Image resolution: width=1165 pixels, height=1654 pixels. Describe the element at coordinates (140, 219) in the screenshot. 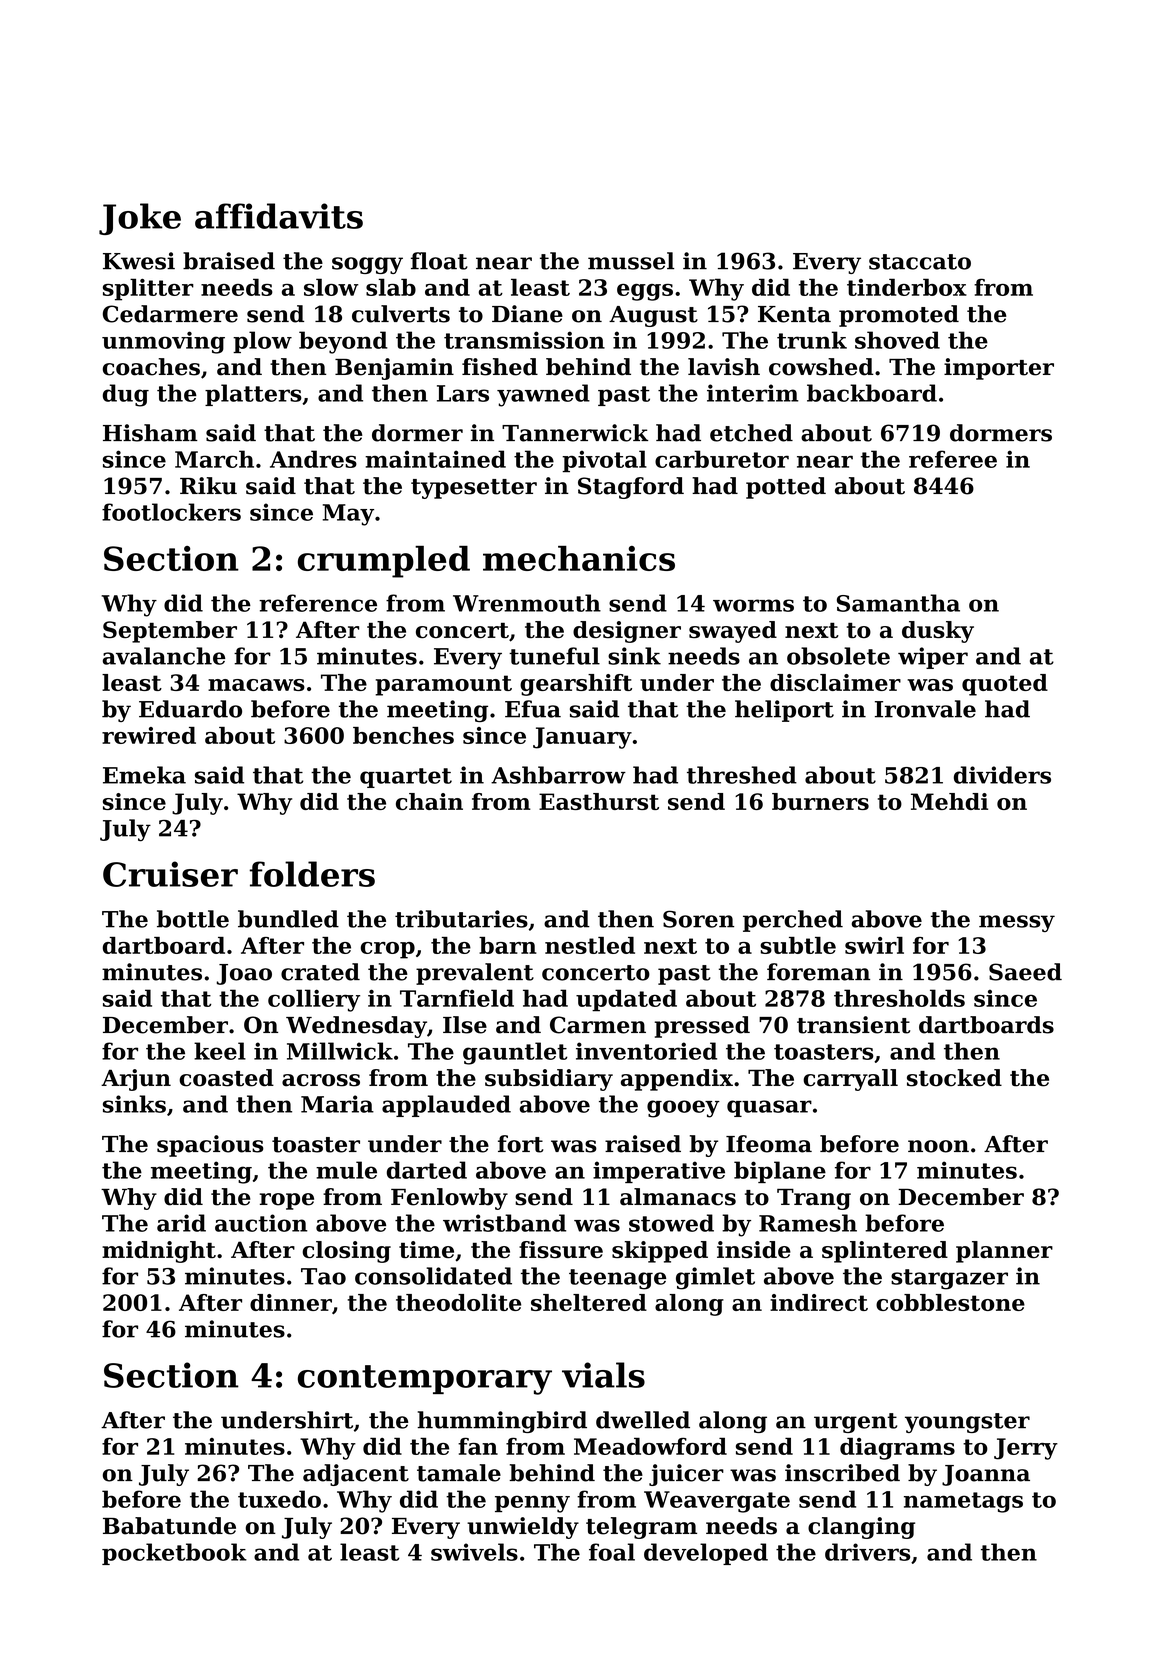

I see `Joke` at that location.
